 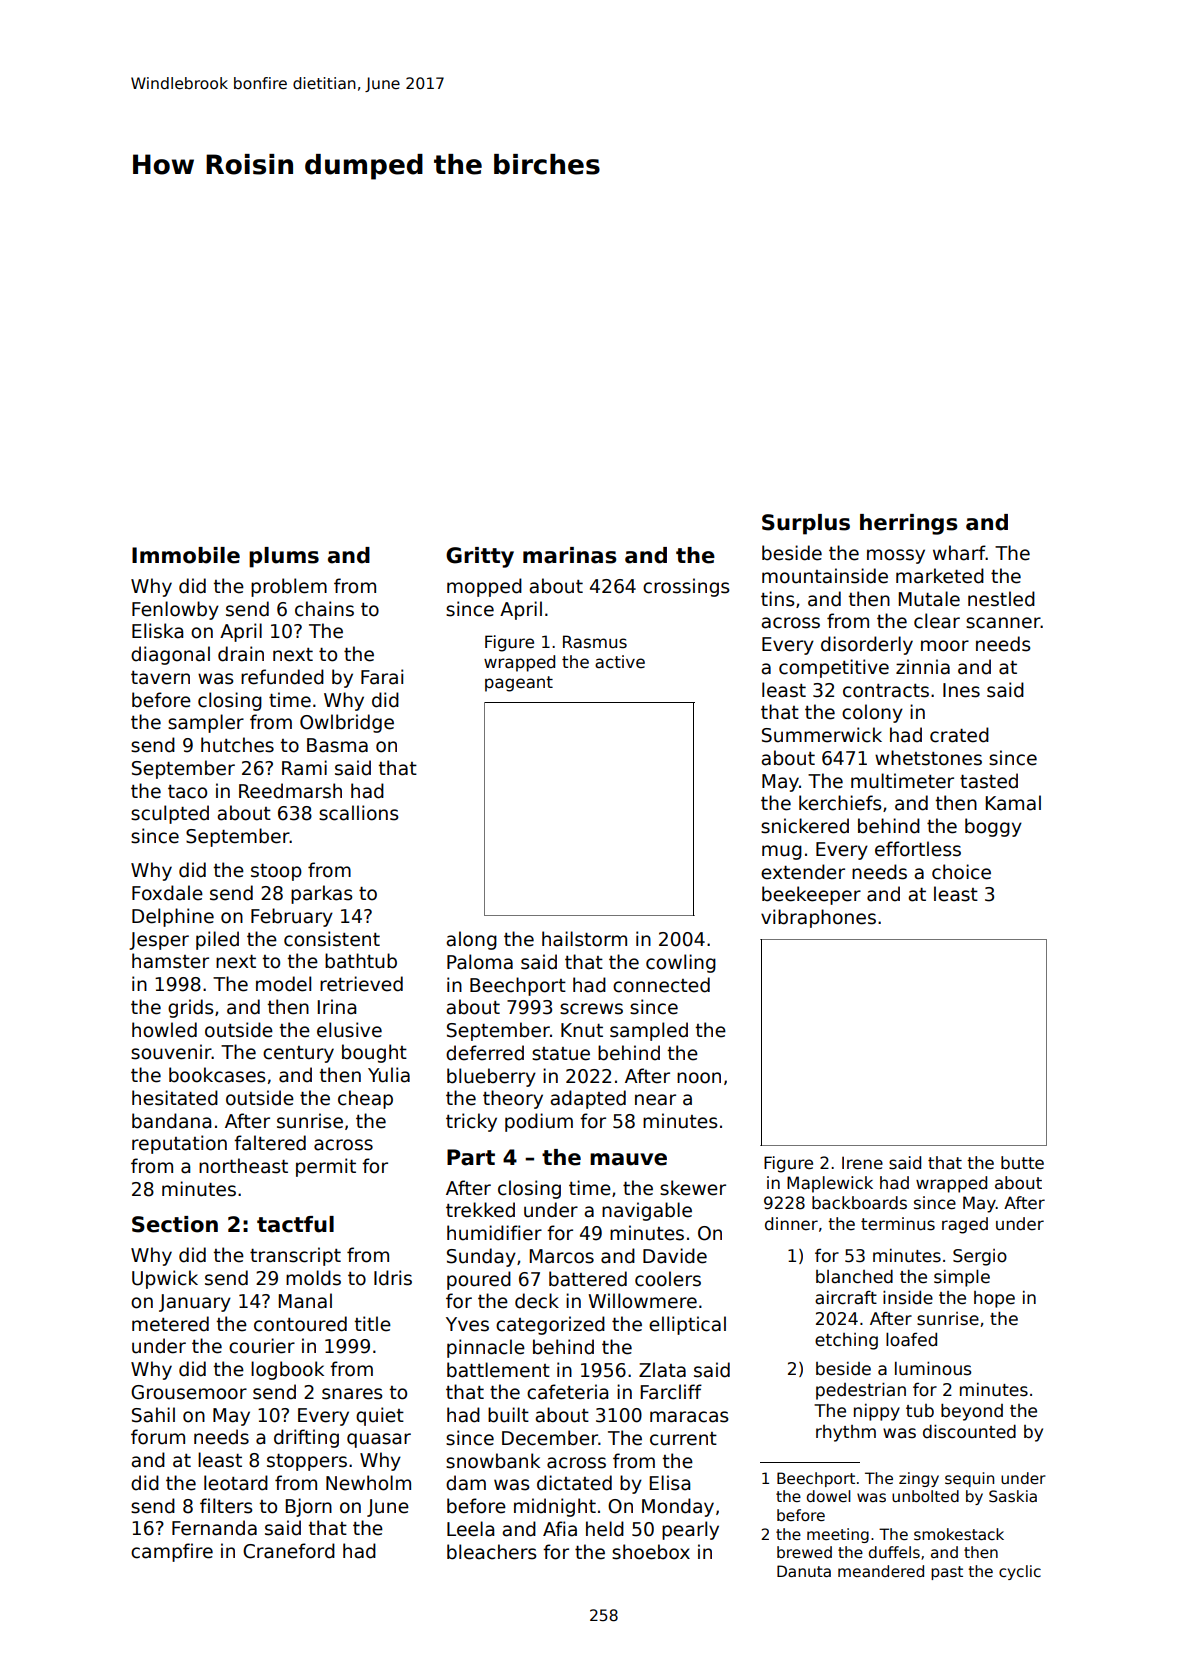 What do you see at coordinates (186, 555) in the screenshot?
I see `Immobile` at bounding box center [186, 555].
